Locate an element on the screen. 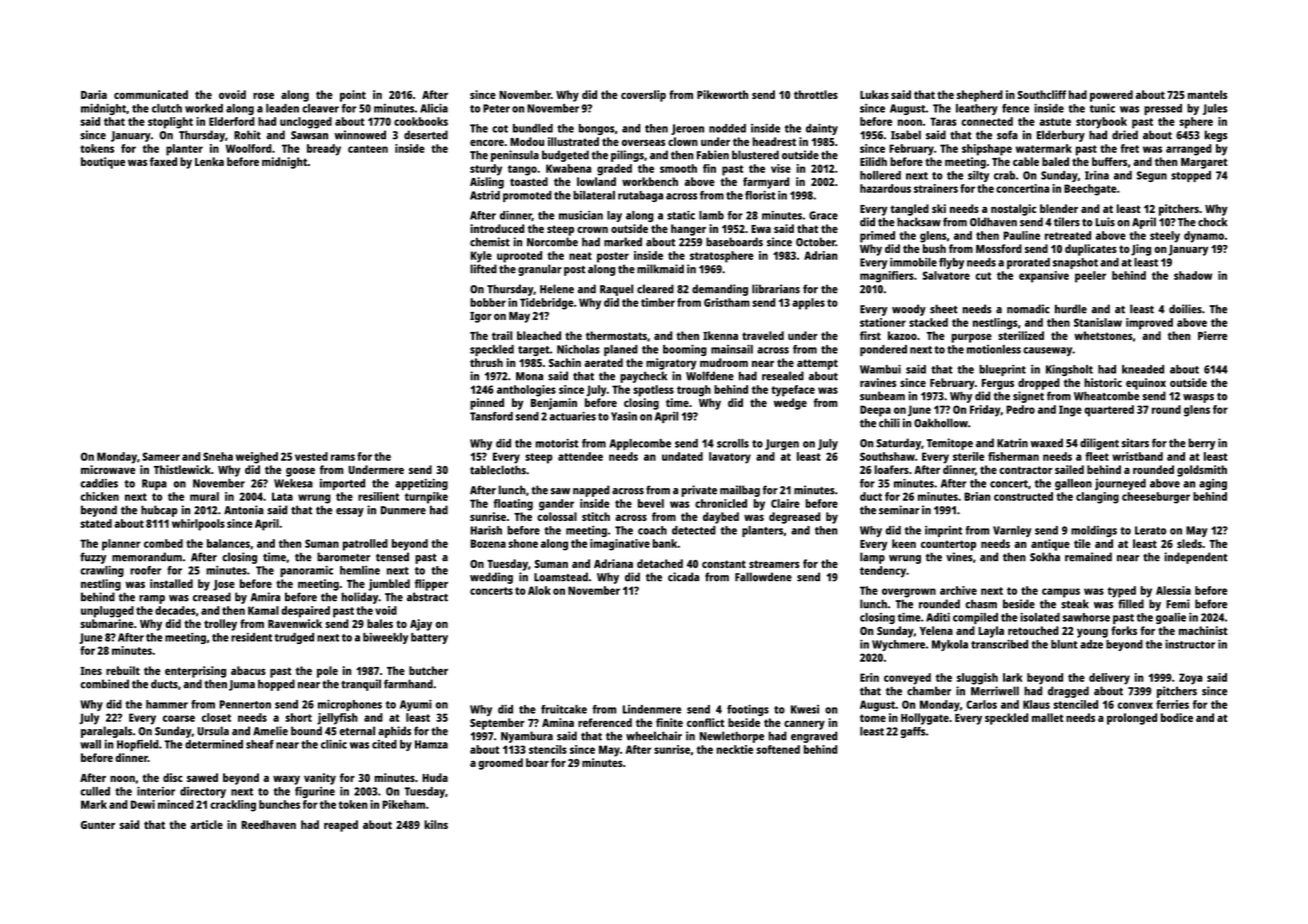 Image resolution: width=1308 pixels, height=924 pixels. conveyed is located at coordinates (907, 679).
